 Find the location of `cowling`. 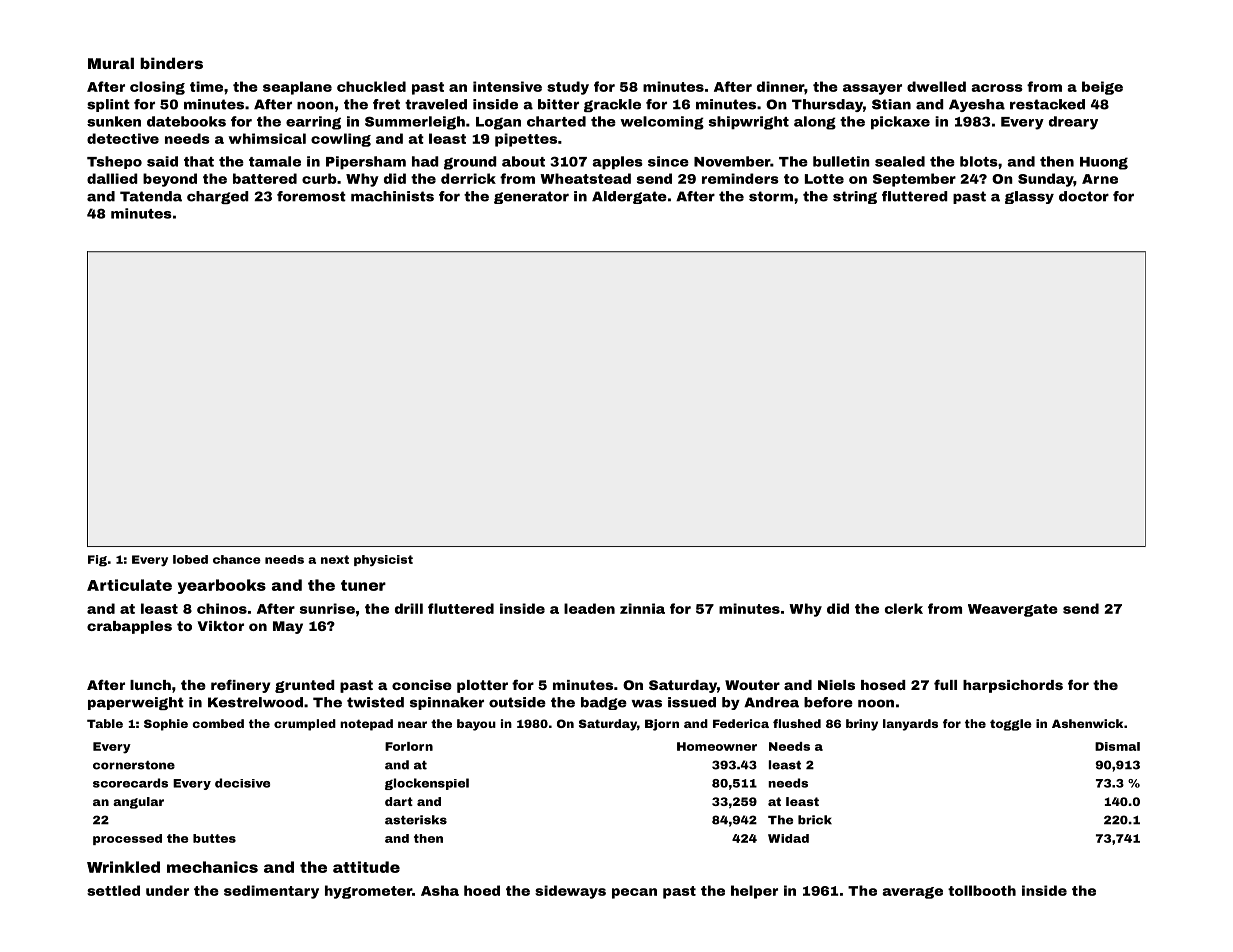

cowling is located at coordinates (341, 140).
